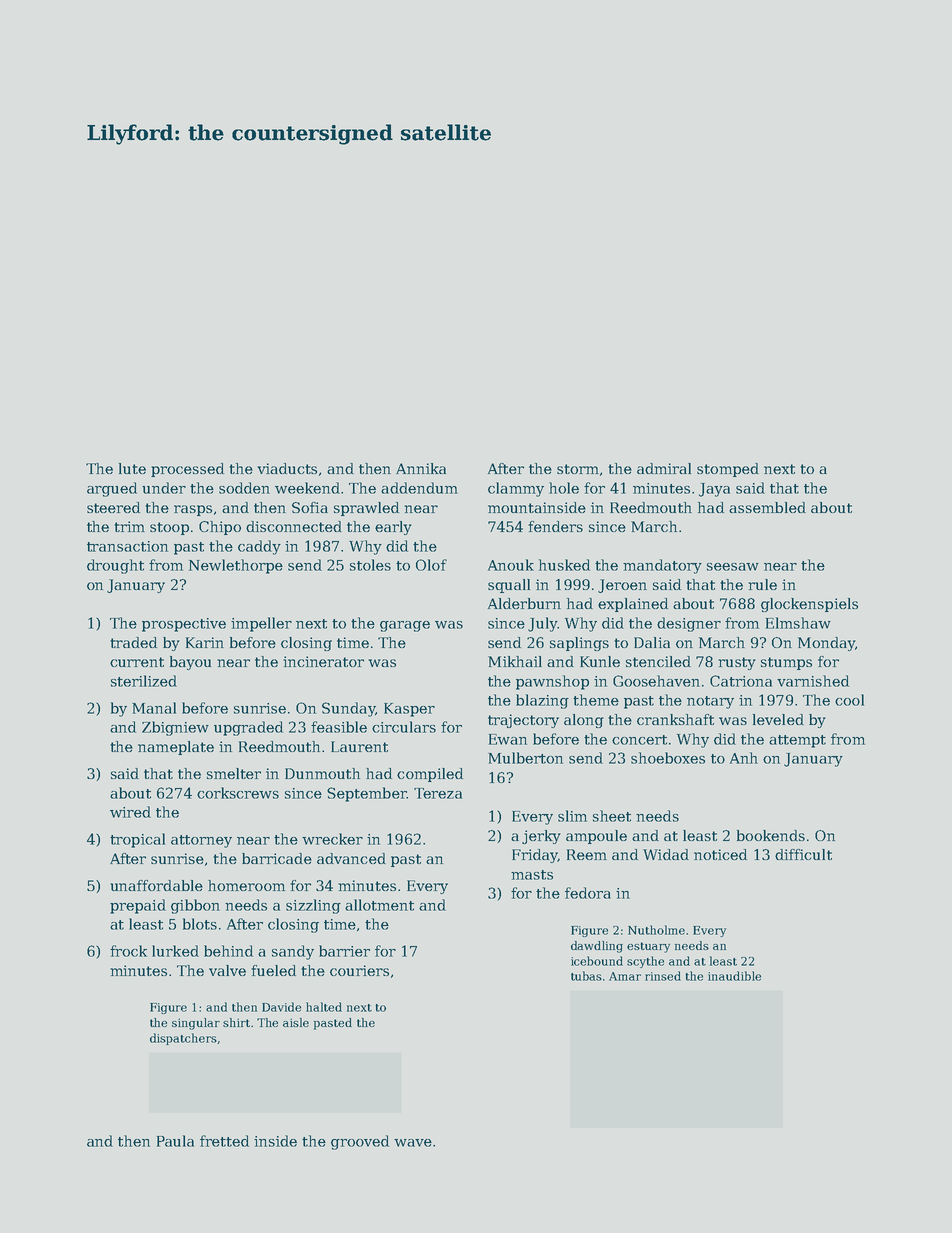  Describe the element at coordinates (524, 603) in the document. I see `Alderburn` at that location.
